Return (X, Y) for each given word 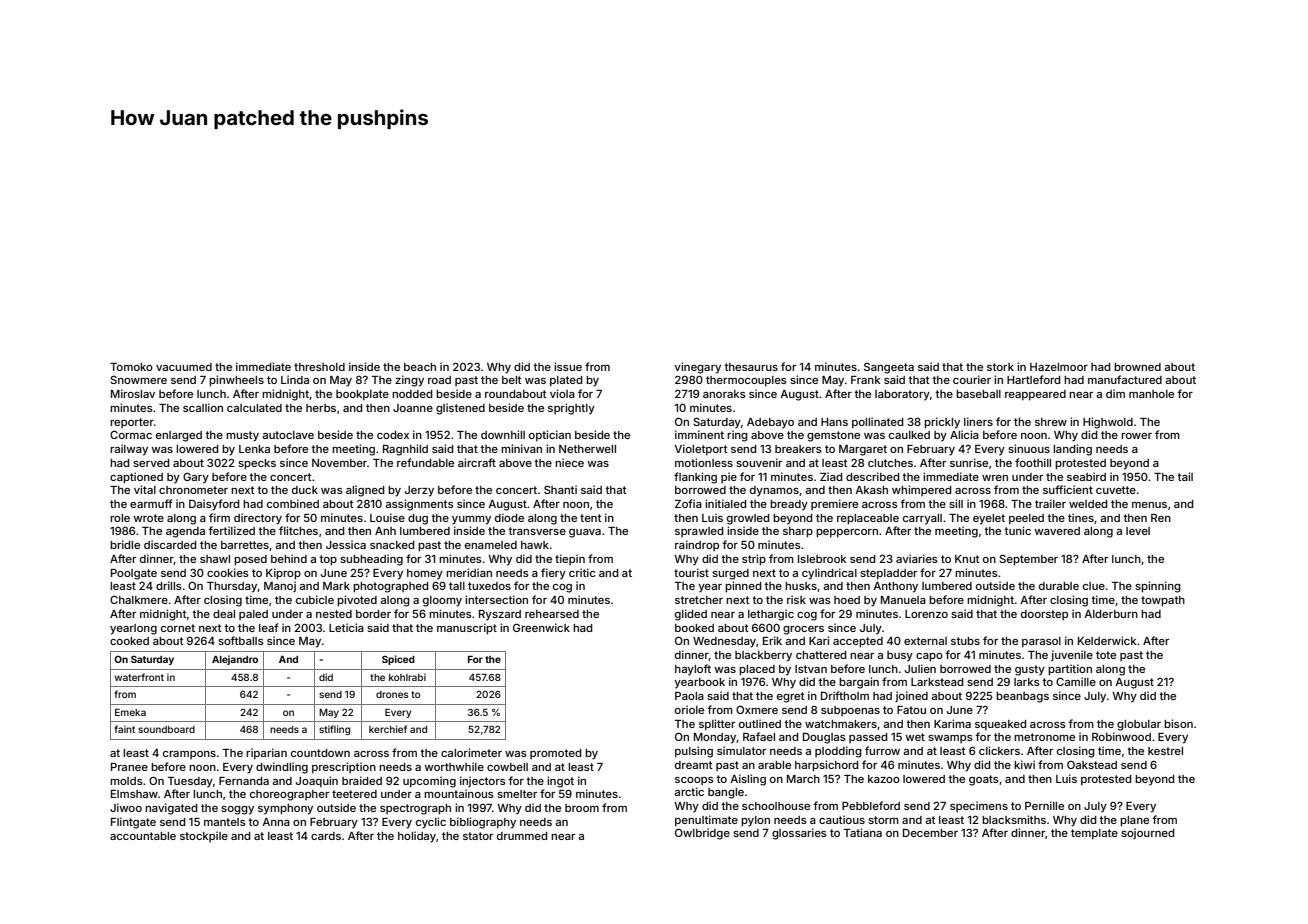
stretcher (699, 600)
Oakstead (1092, 765)
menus (1149, 505)
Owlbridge (702, 834)
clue (1094, 586)
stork (1000, 367)
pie (729, 477)
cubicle (315, 599)
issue (568, 366)
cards (326, 836)
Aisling (748, 780)
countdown (320, 753)
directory (258, 519)
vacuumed (184, 367)
